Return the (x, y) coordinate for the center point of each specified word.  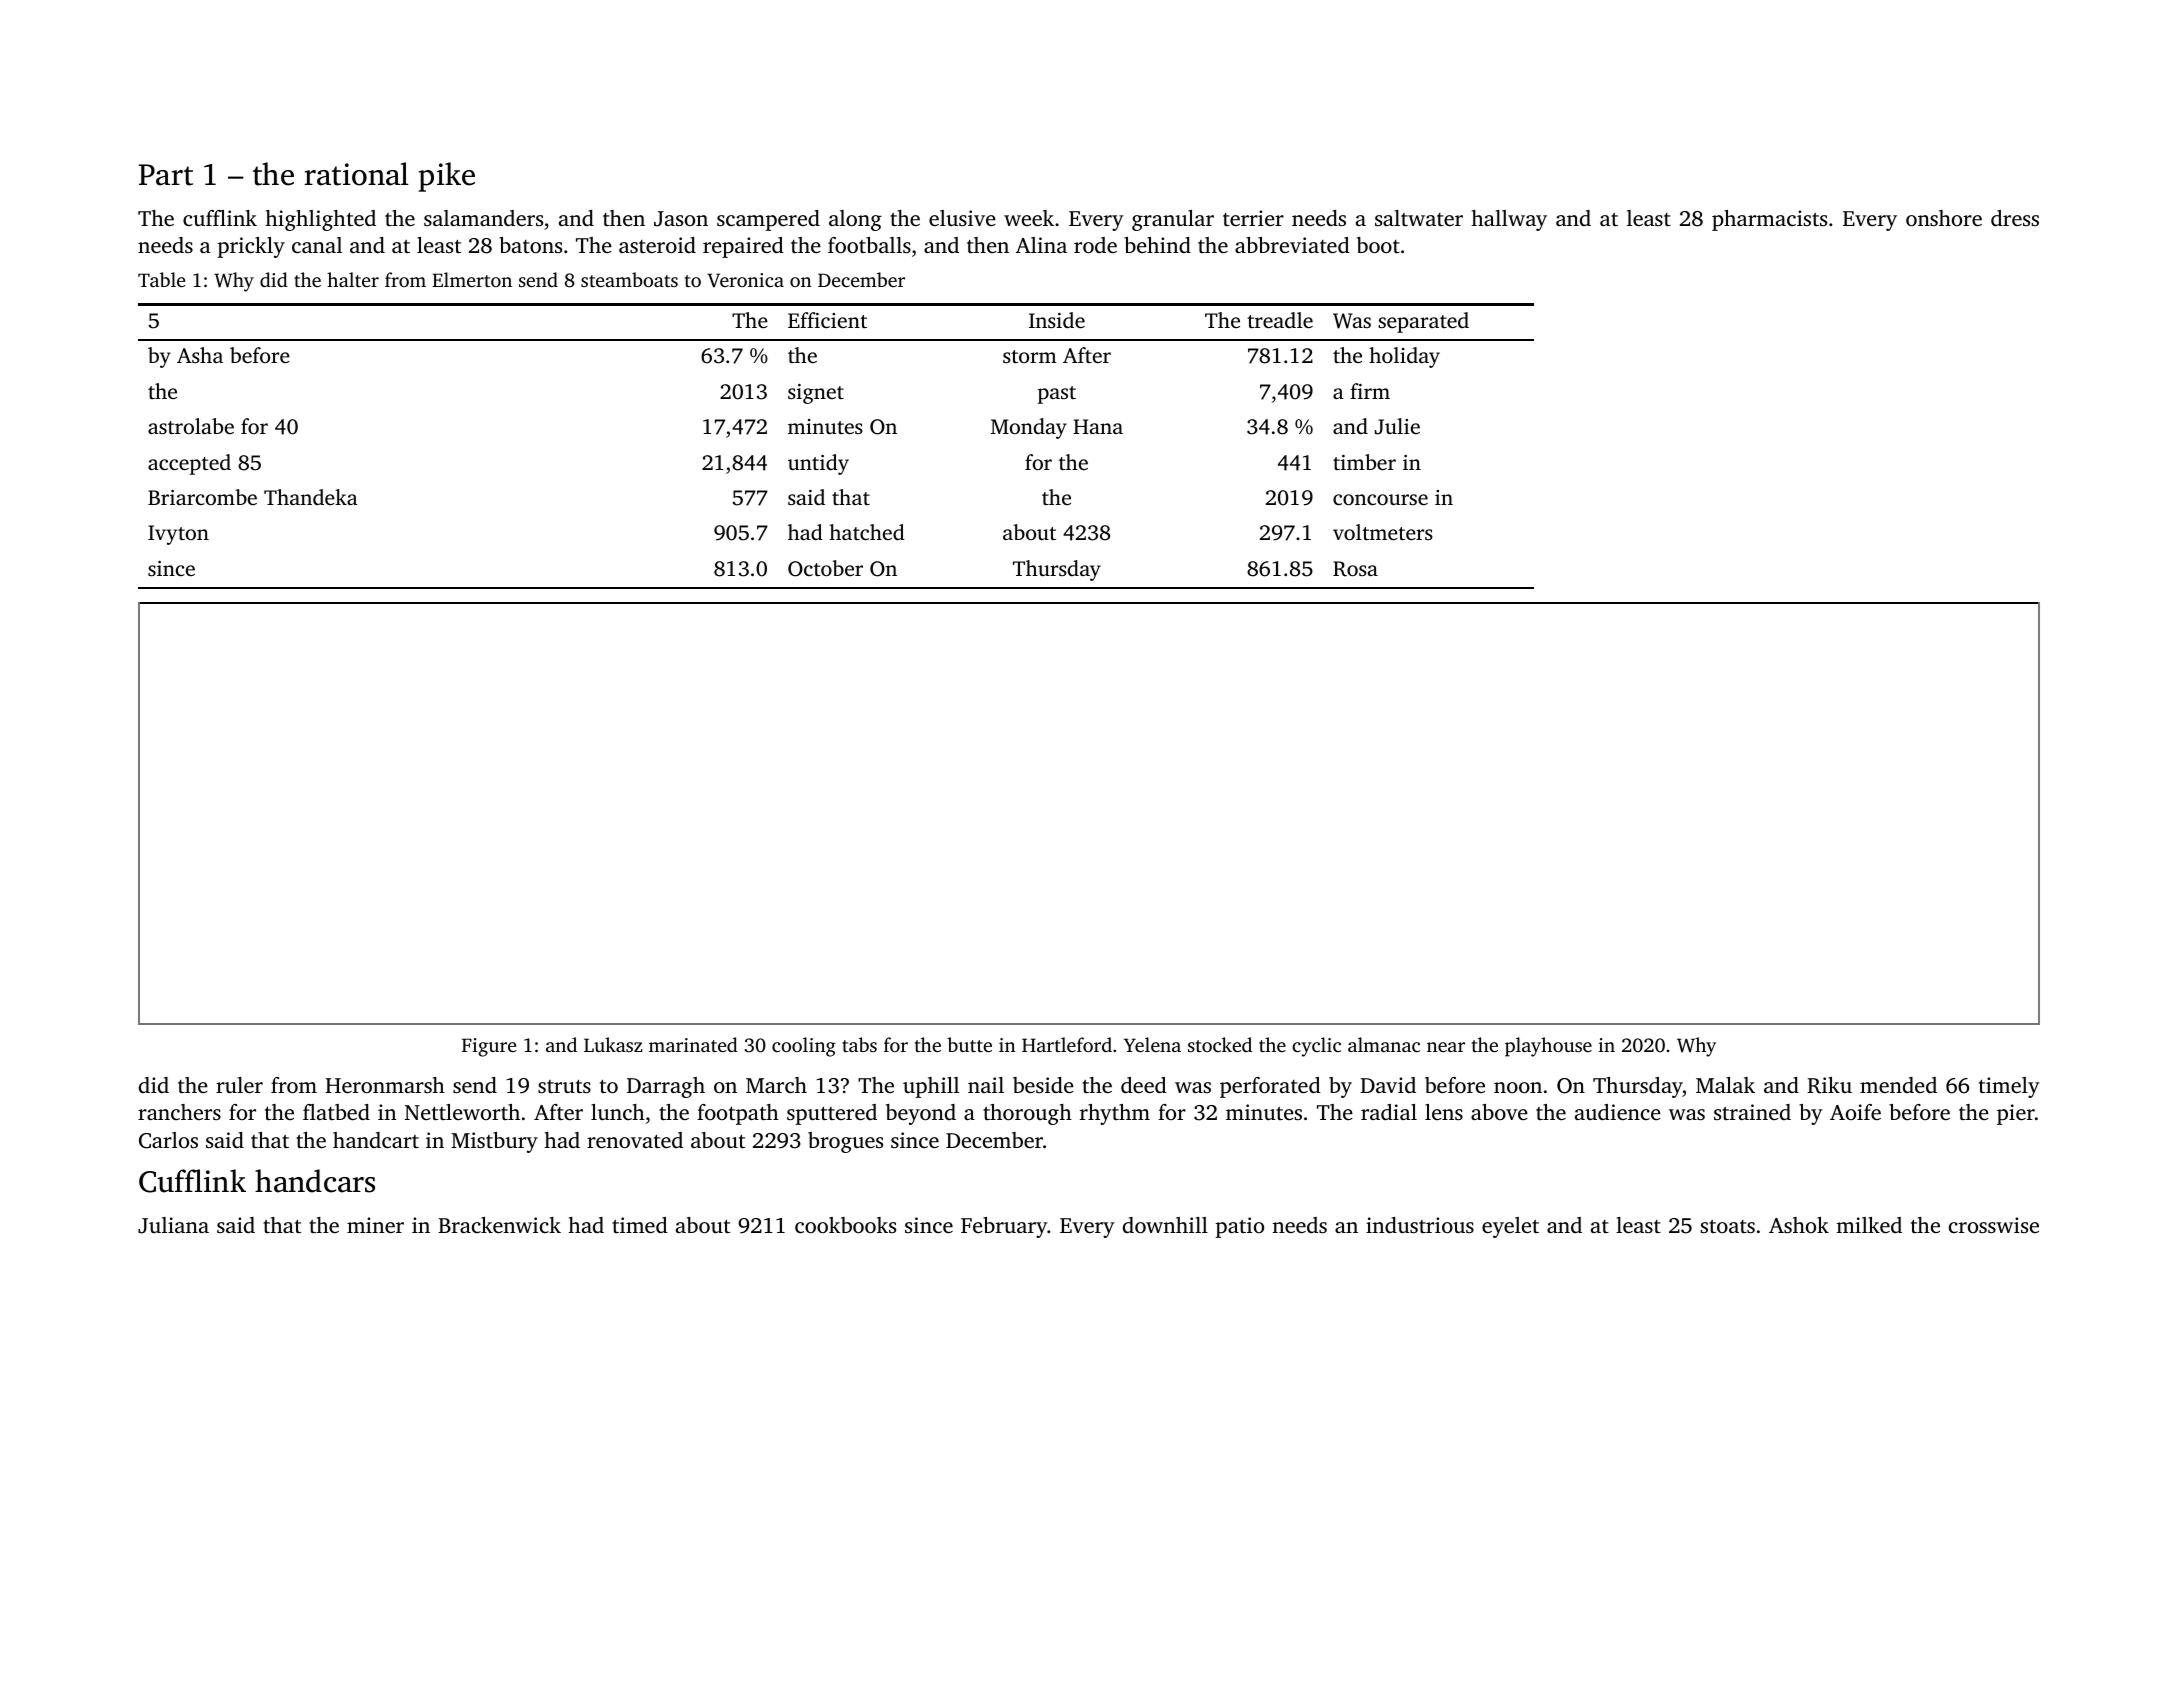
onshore (1944, 218)
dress (2015, 218)
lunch (618, 1112)
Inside (1057, 320)
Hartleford (1067, 1044)
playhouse (1548, 1047)
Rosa (1355, 569)
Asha (200, 355)
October (825, 568)
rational (356, 174)
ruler (239, 1085)
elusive (962, 218)
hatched (867, 532)
